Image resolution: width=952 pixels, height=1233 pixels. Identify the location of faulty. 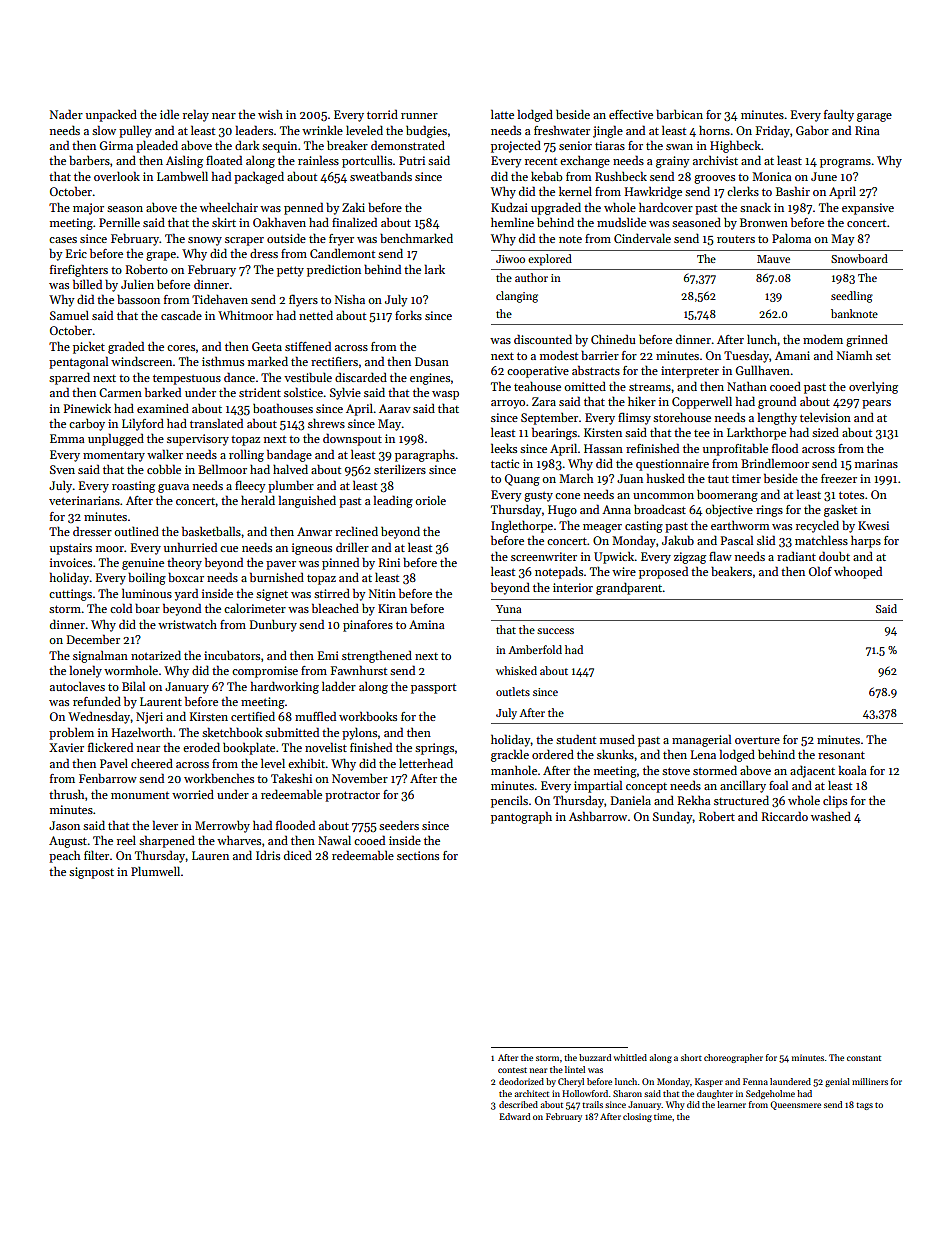
(839, 115).
